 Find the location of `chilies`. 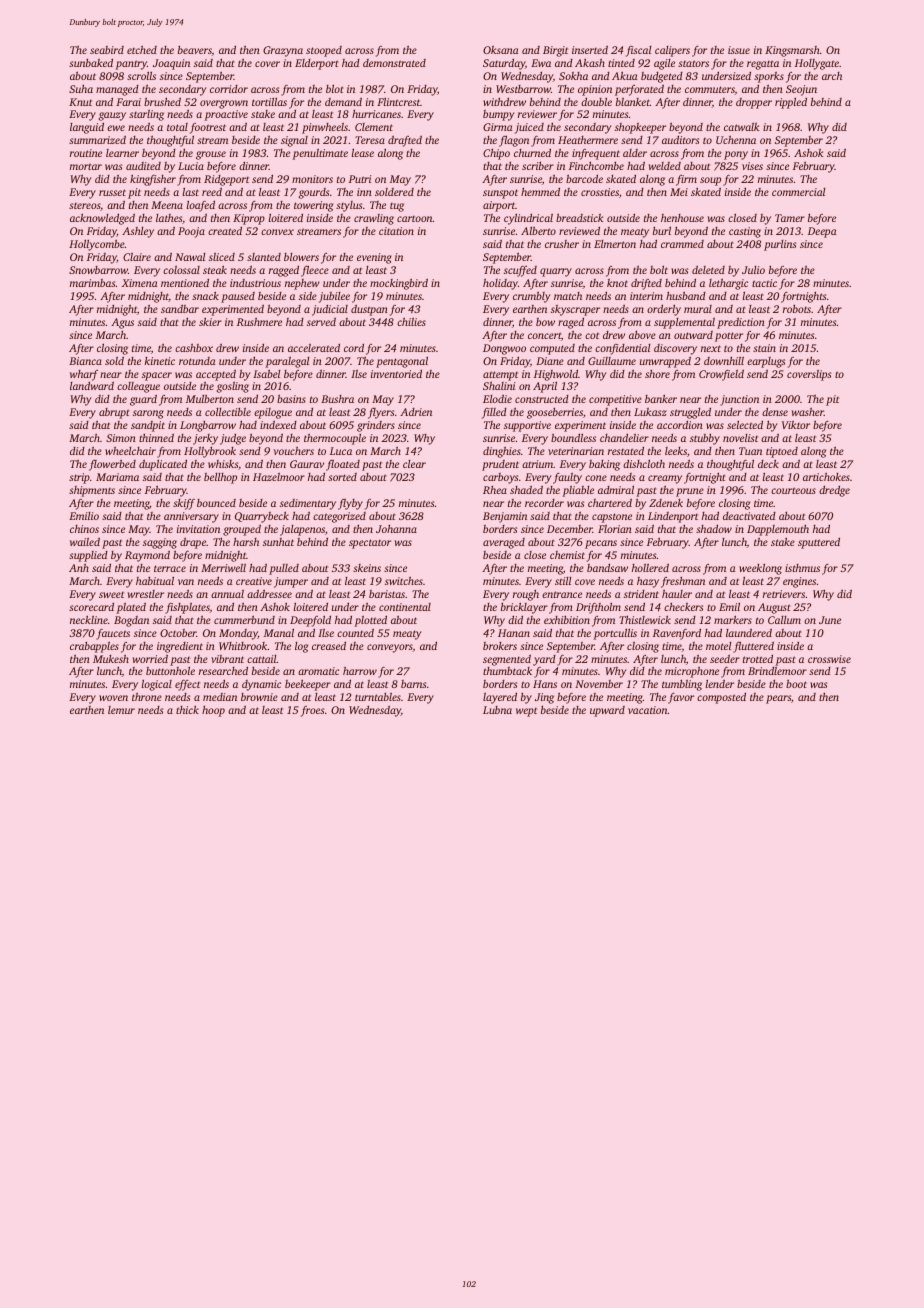

chilies is located at coordinates (411, 321).
